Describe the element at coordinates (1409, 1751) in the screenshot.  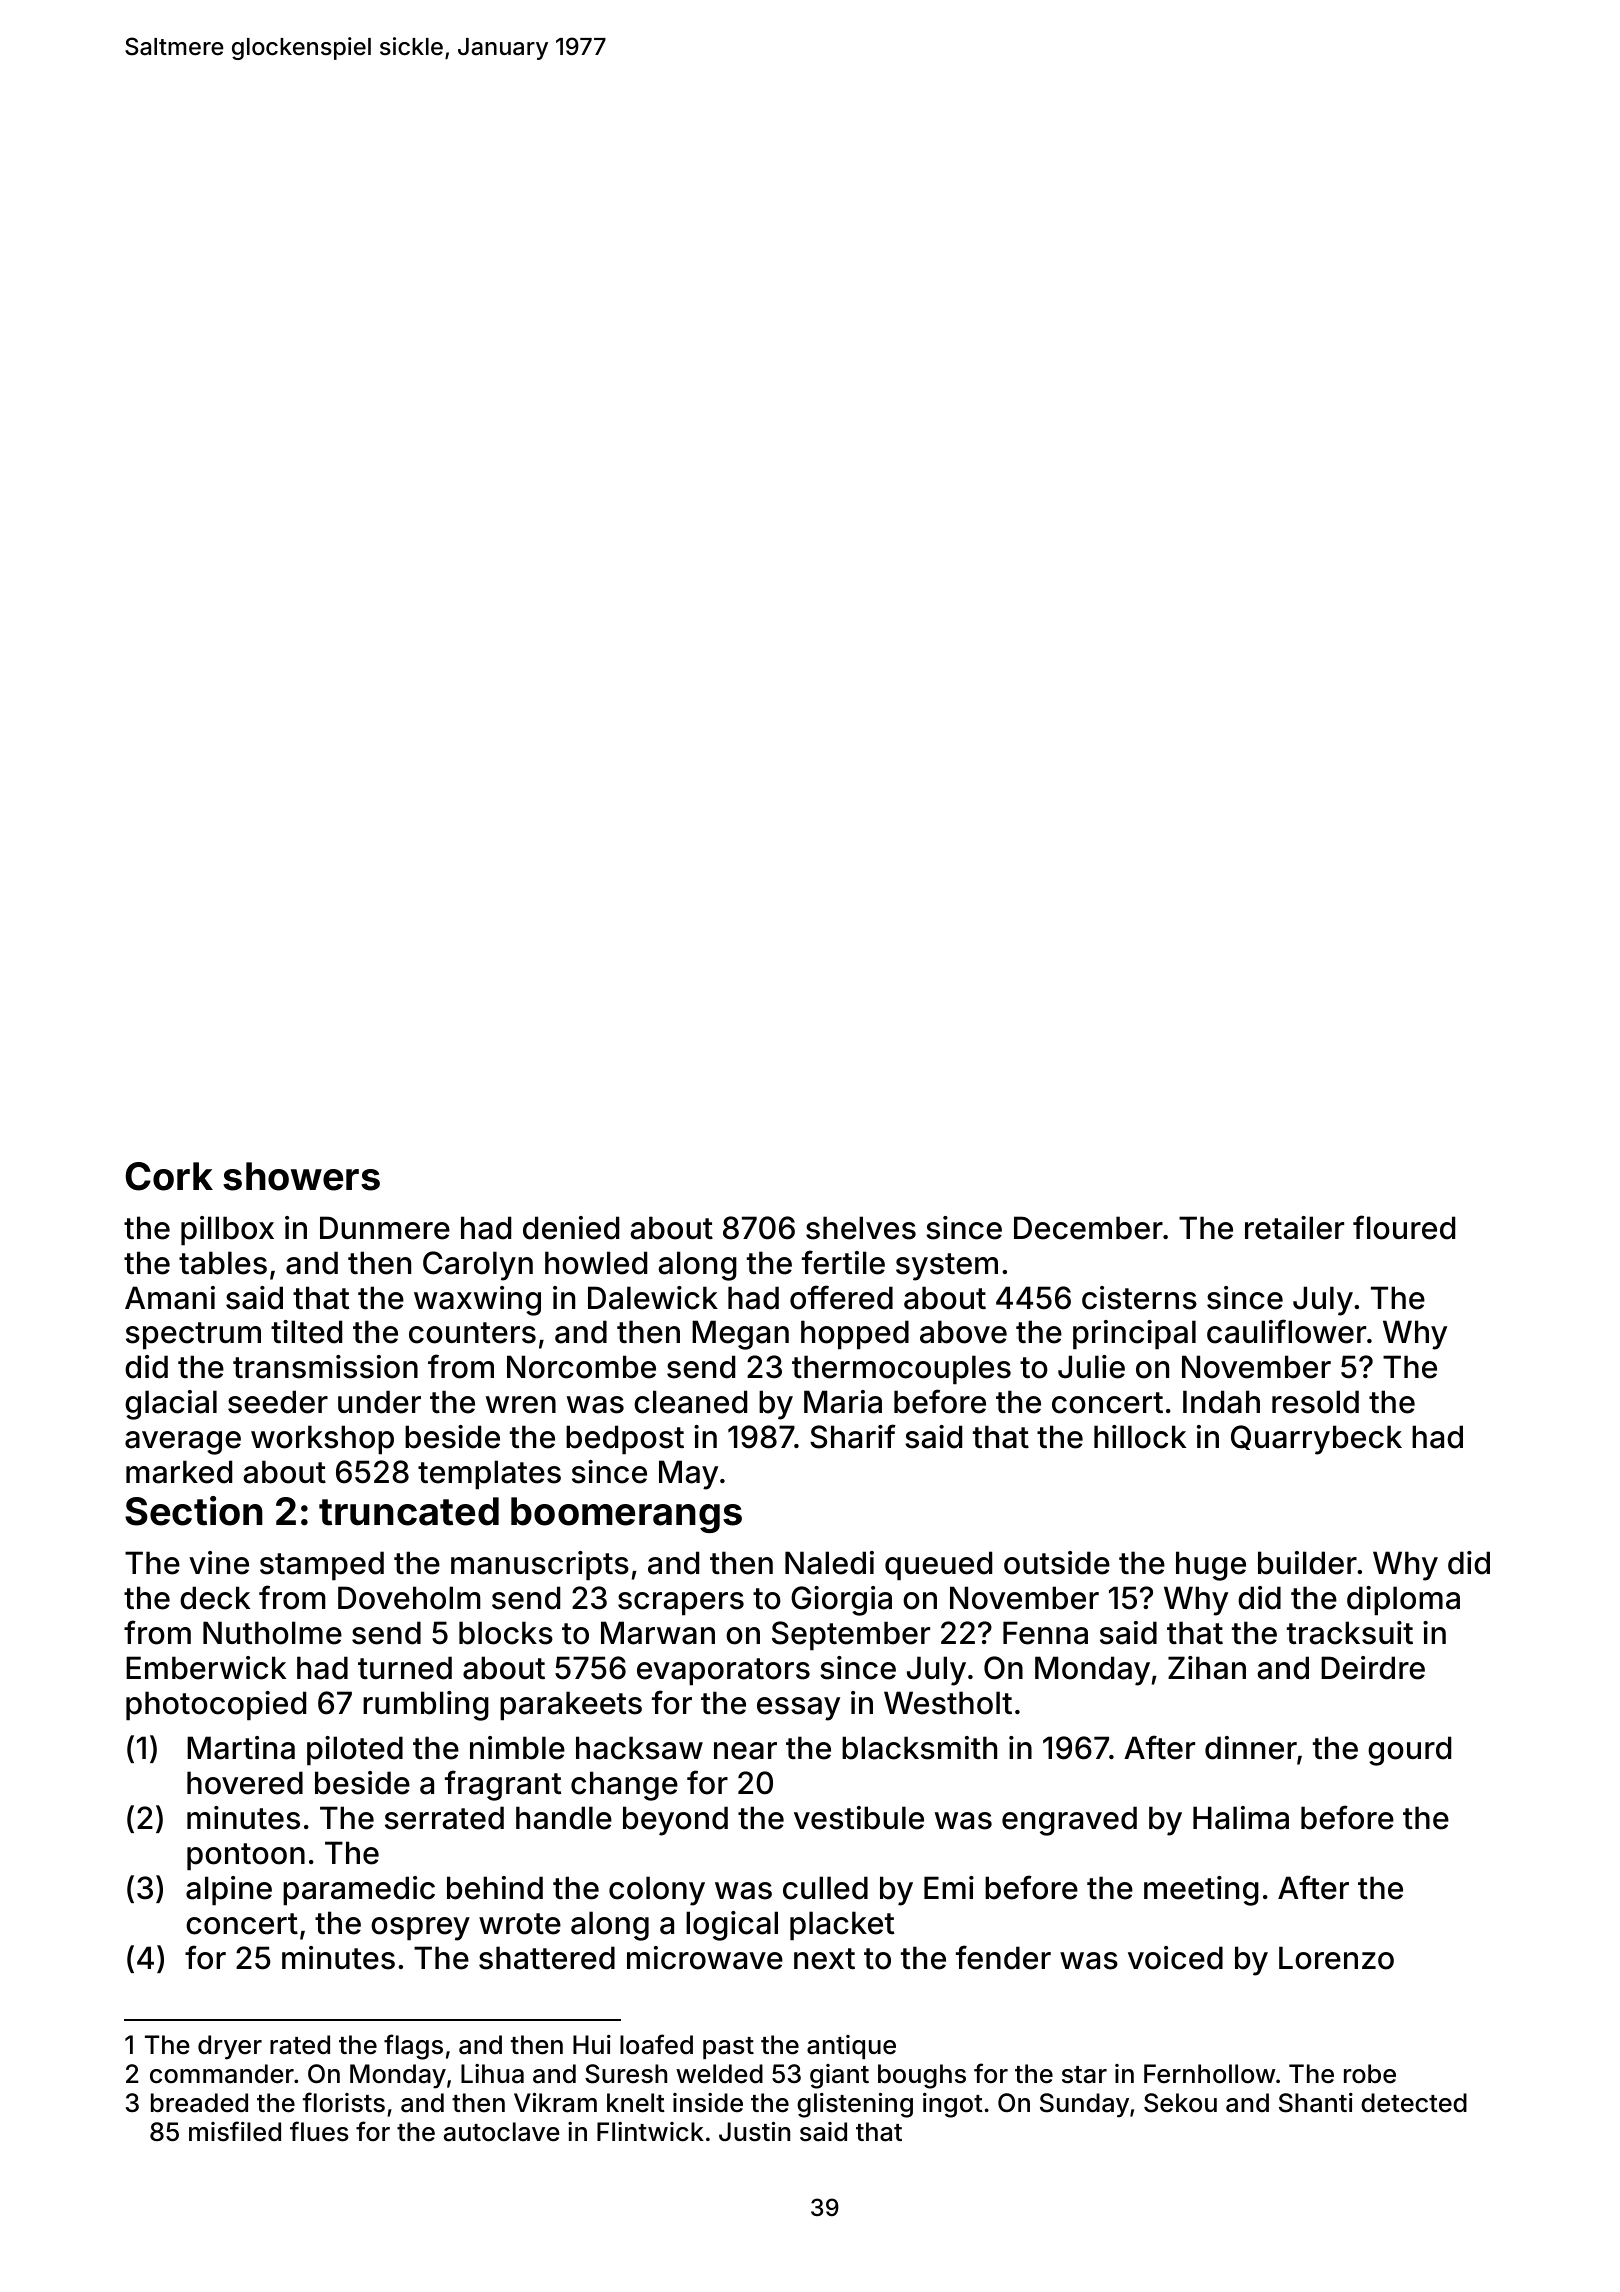
I see `gourd` at that location.
